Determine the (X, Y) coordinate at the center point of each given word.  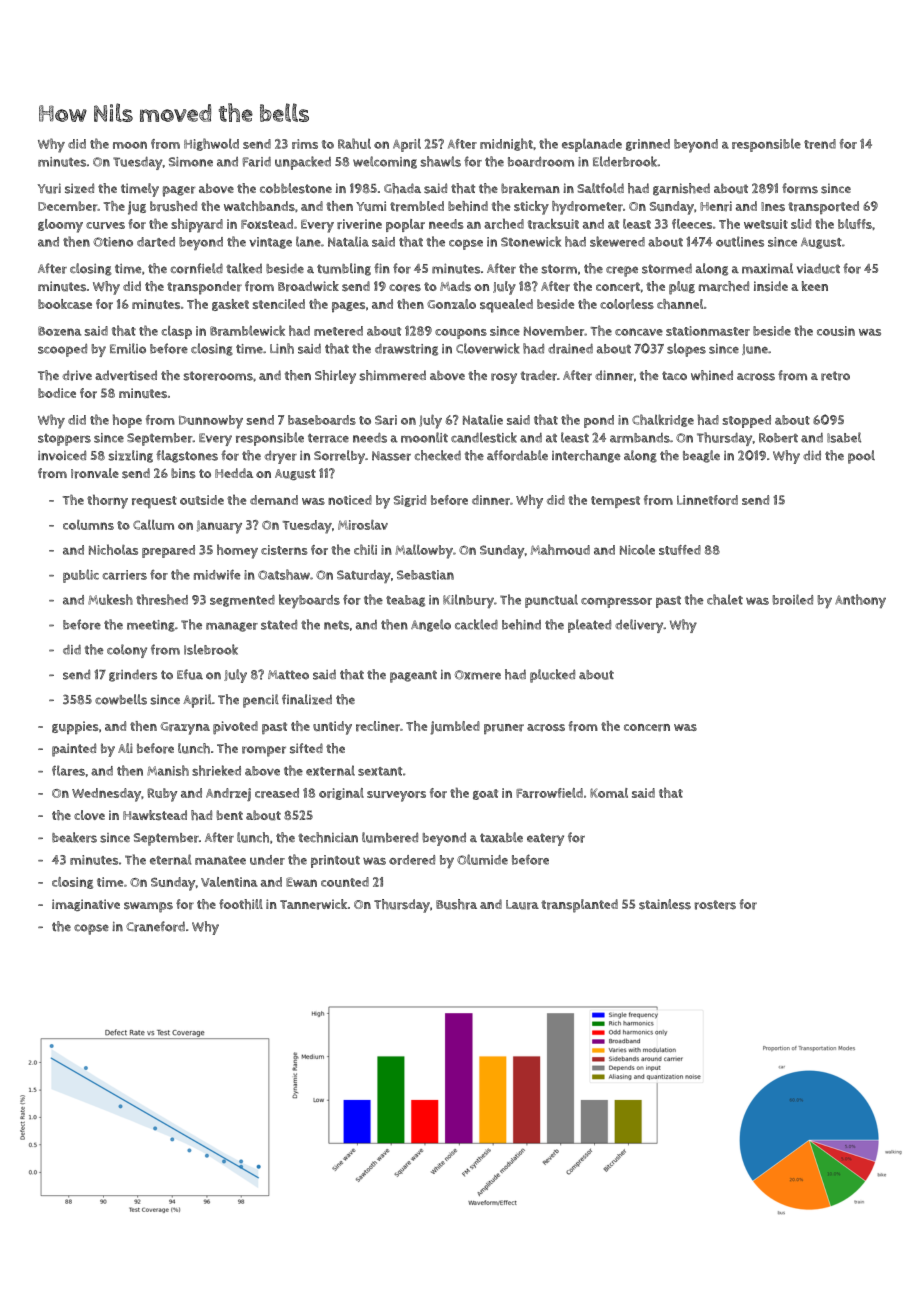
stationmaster (708, 331)
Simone (191, 162)
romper (264, 751)
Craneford (155, 926)
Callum (153, 525)
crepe (622, 271)
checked (437, 455)
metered (338, 331)
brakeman (530, 188)
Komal (609, 793)
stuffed (680, 550)
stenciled (279, 304)
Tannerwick (313, 904)
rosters (715, 905)
